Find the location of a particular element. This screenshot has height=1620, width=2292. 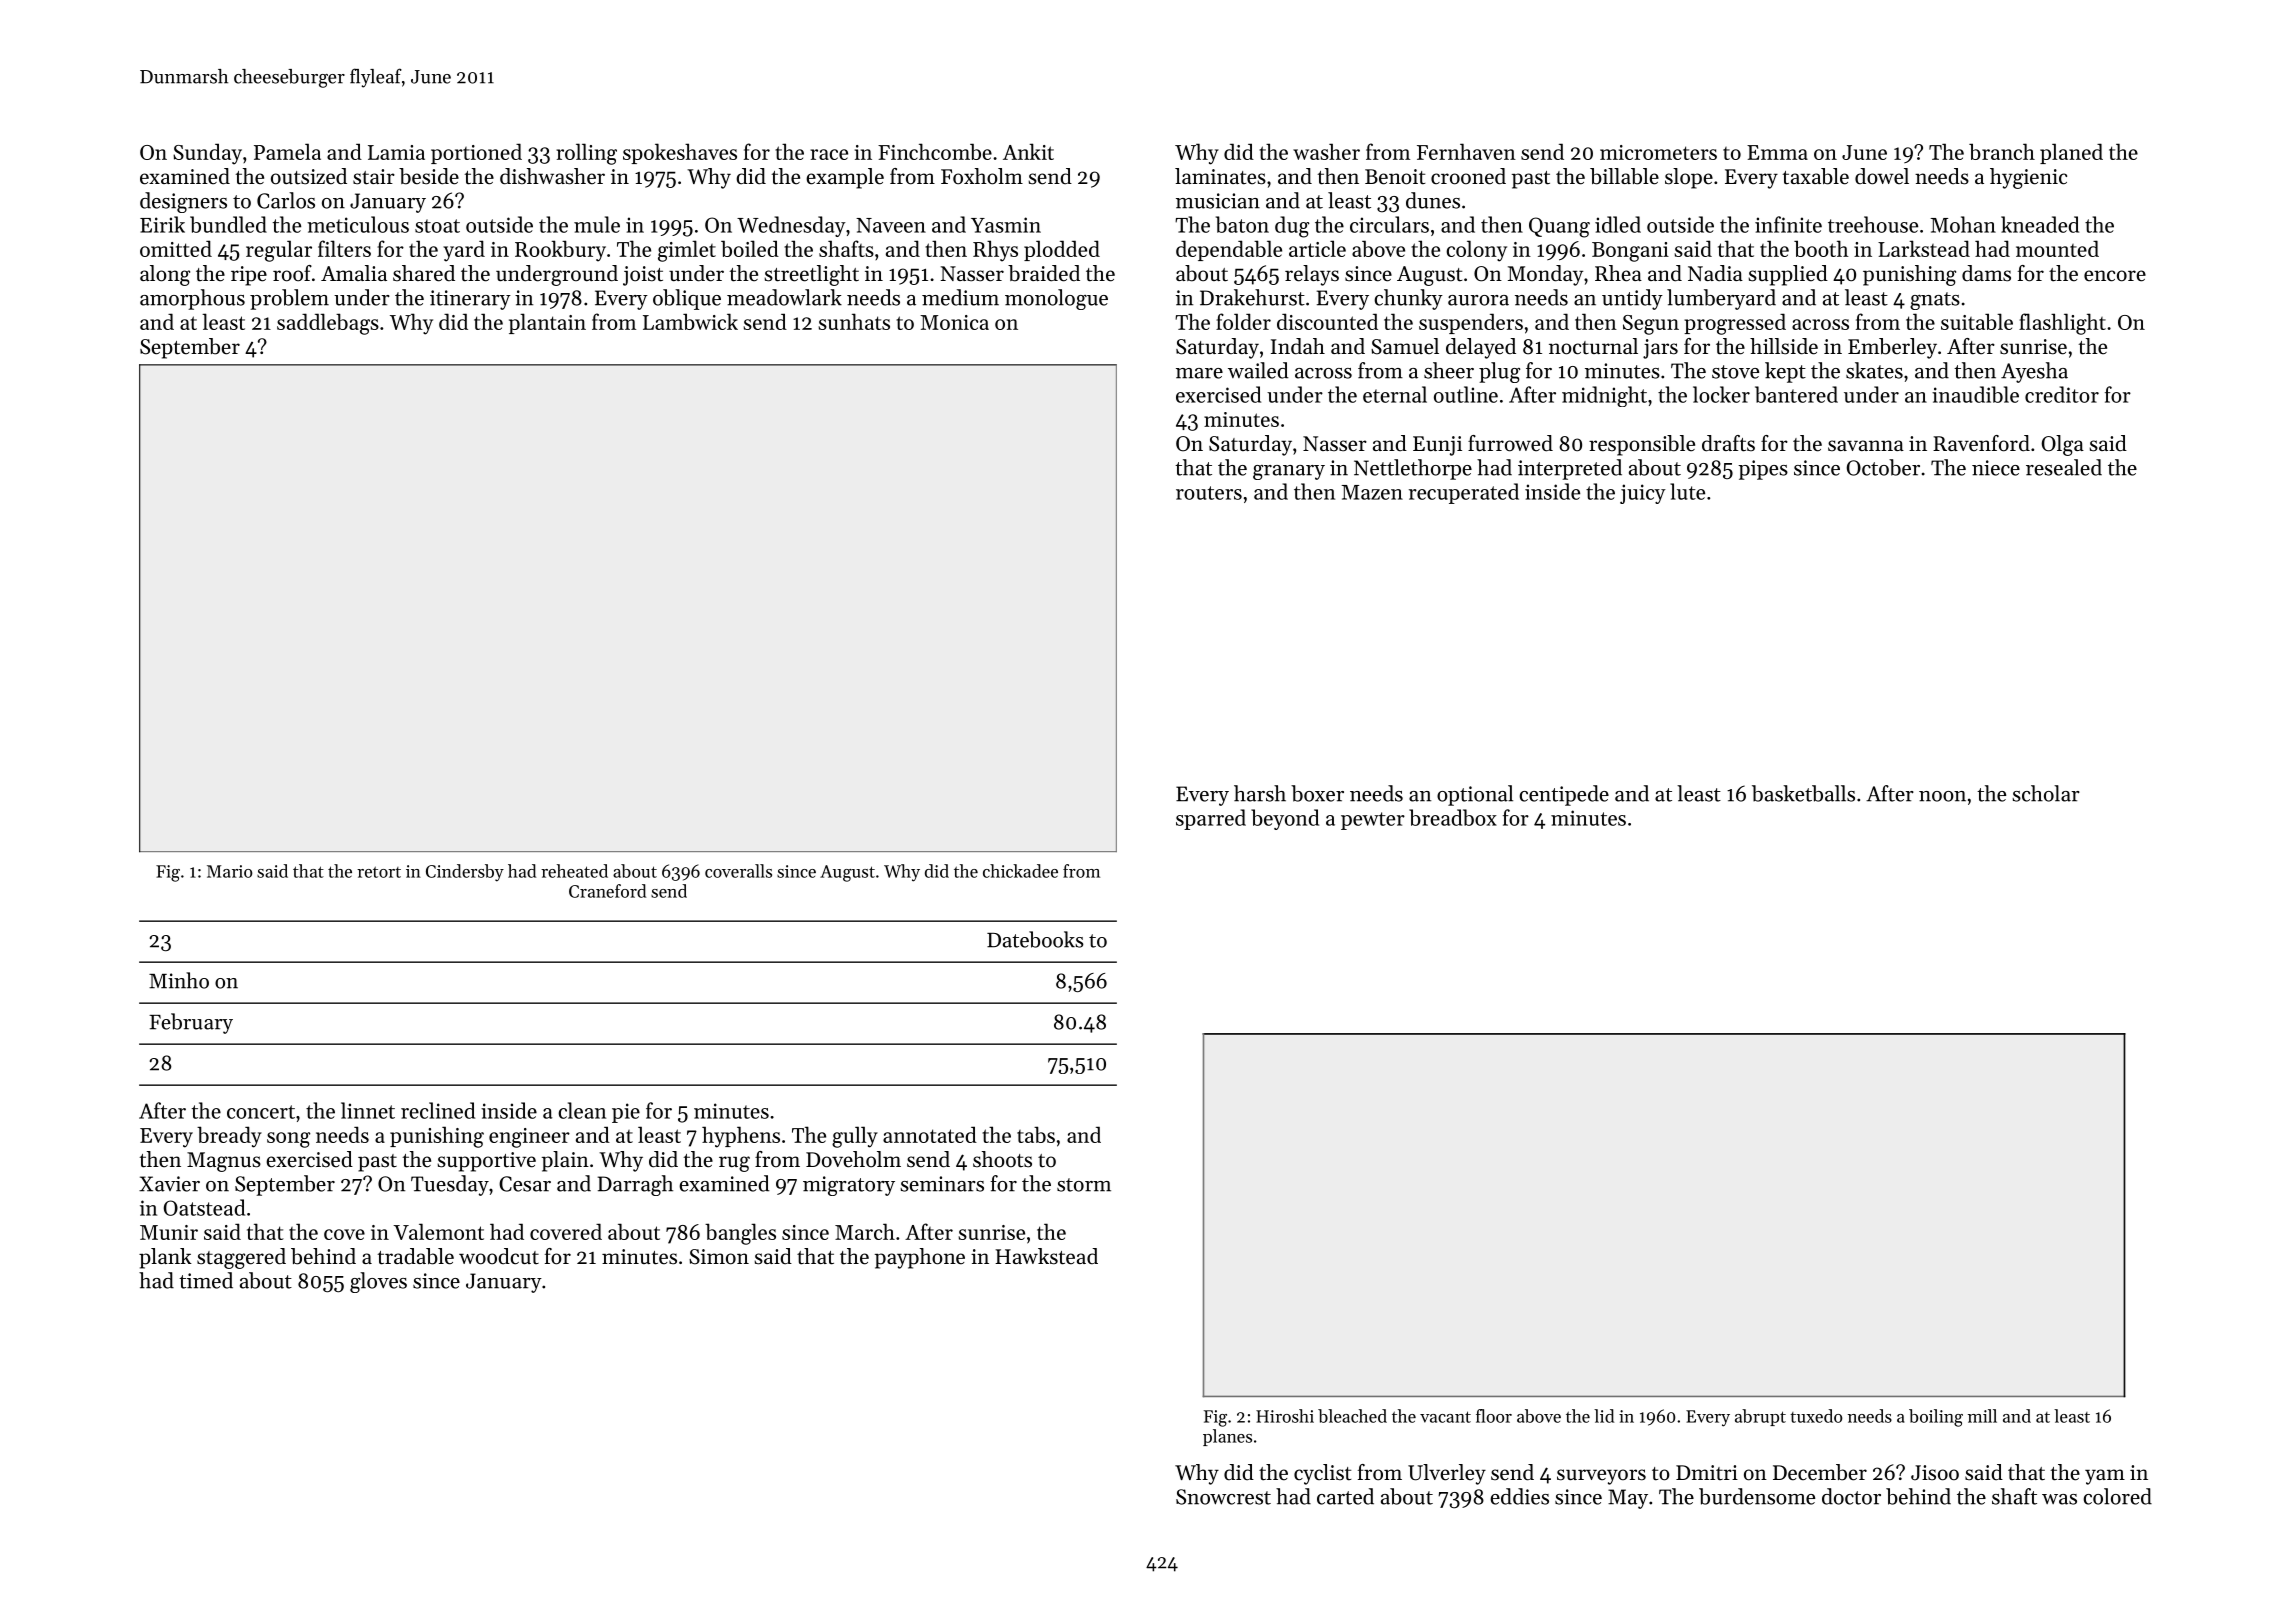

routers is located at coordinates (1209, 493).
